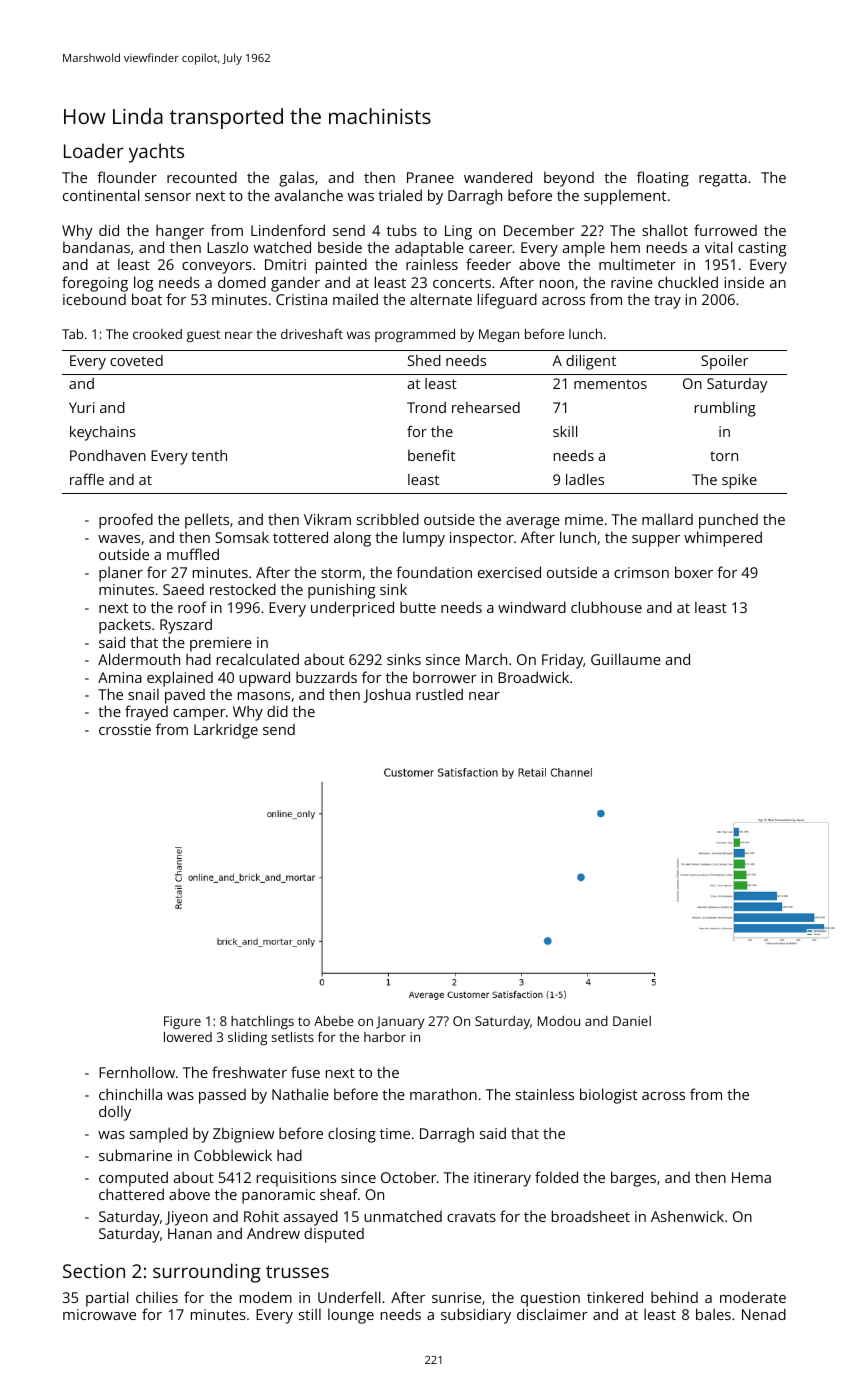 This screenshot has height=1400, width=849. I want to click on Jiyeon, so click(186, 1218).
